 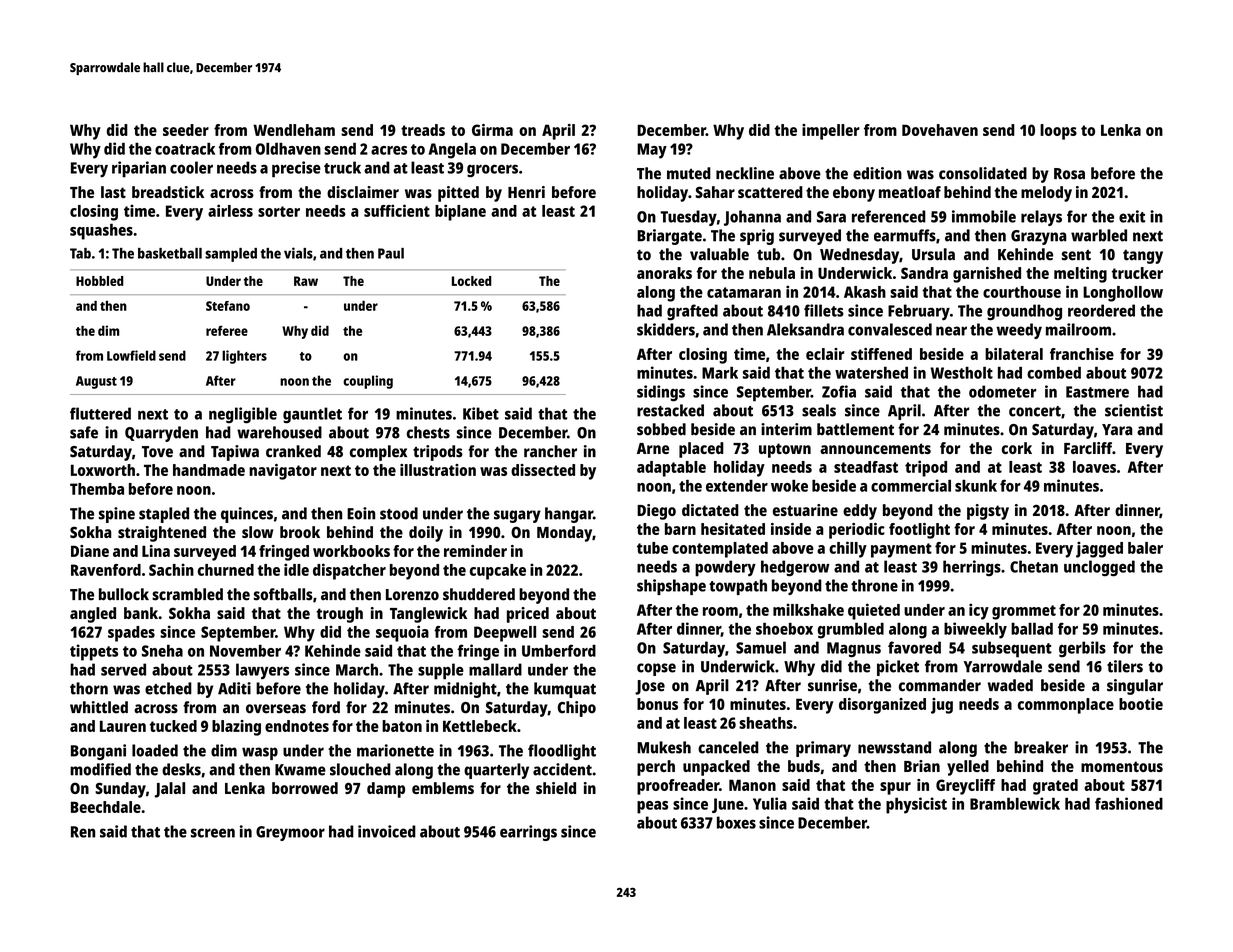 I want to click on Lorenzo, so click(x=412, y=595).
